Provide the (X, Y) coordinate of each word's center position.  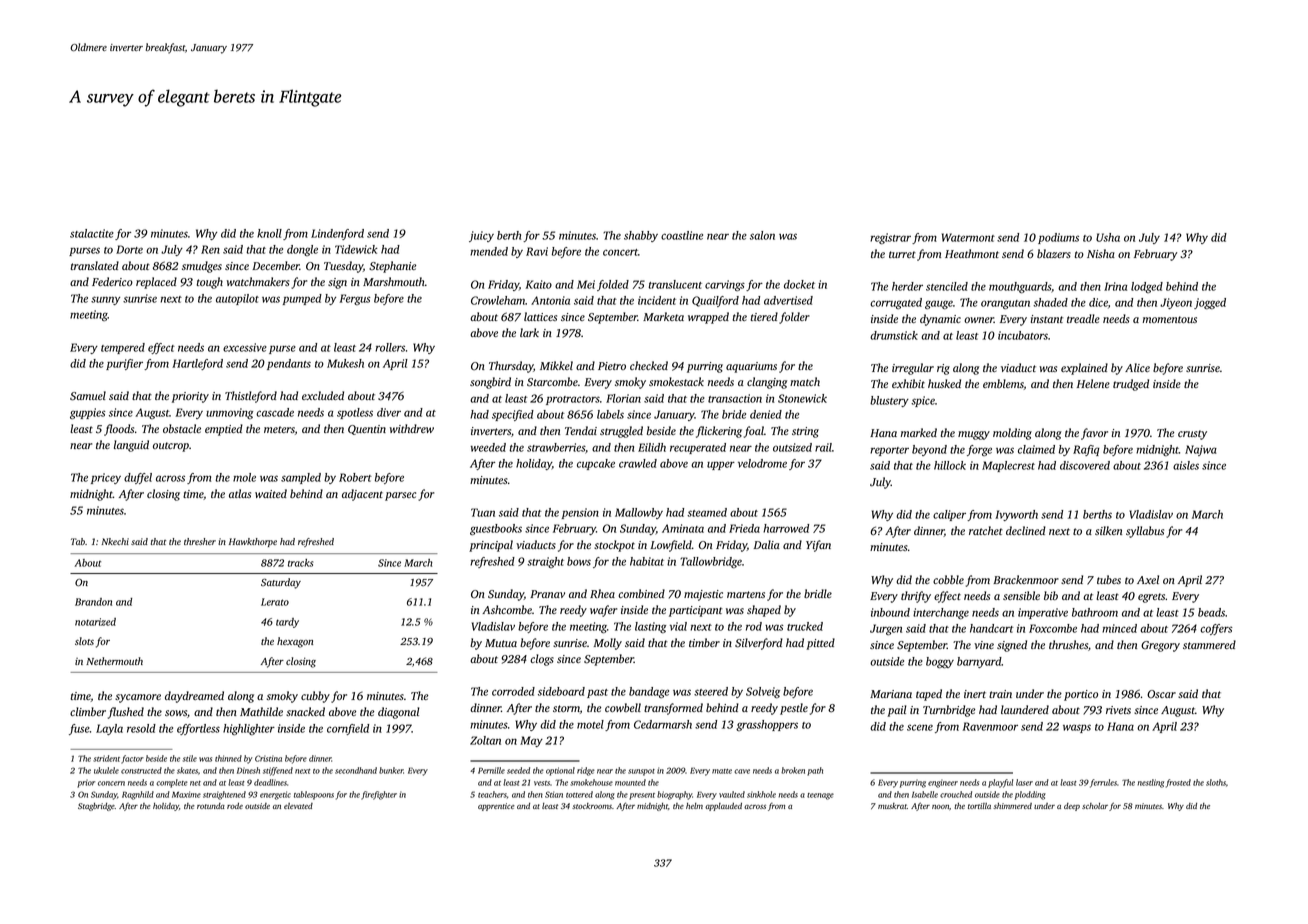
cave (742, 771)
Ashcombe (507, 609)
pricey (106, 478)
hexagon (295, 642)
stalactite (92, 233)
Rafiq (1086, 450)
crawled (638, 463)
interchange (941, 614)
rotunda (211, 806)
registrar (890, 239)
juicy (481, 236)
